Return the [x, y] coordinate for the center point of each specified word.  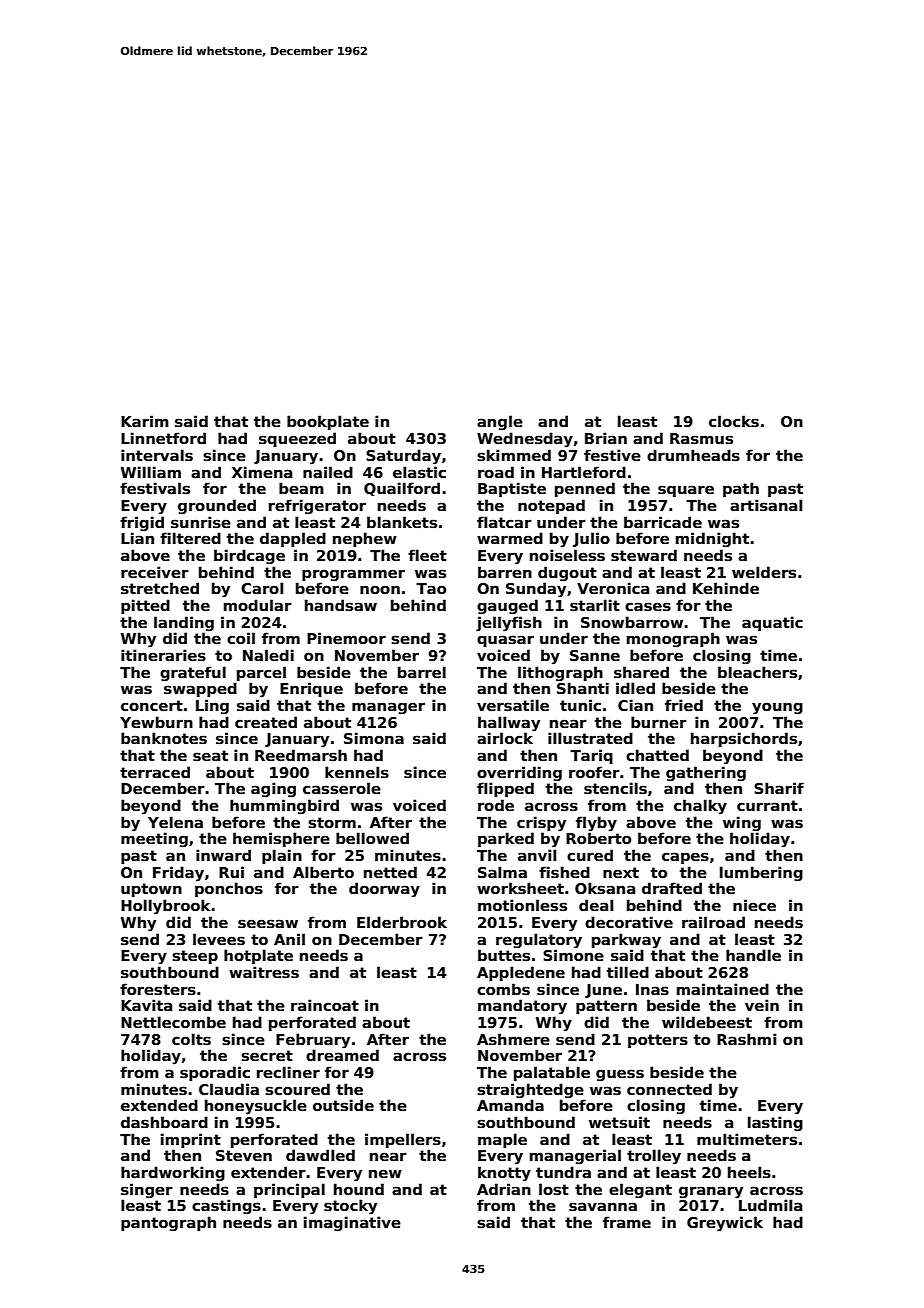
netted [390, 872]
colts [191, 1039]
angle [500, 422]
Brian [606, 438]
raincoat [325, 1005]
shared [641, 672]
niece [754, 905]
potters [658, 1041]
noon [380, 589]
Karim [145, 421]
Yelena [175, 822]
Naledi [268, 655]
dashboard [164, 1122]
